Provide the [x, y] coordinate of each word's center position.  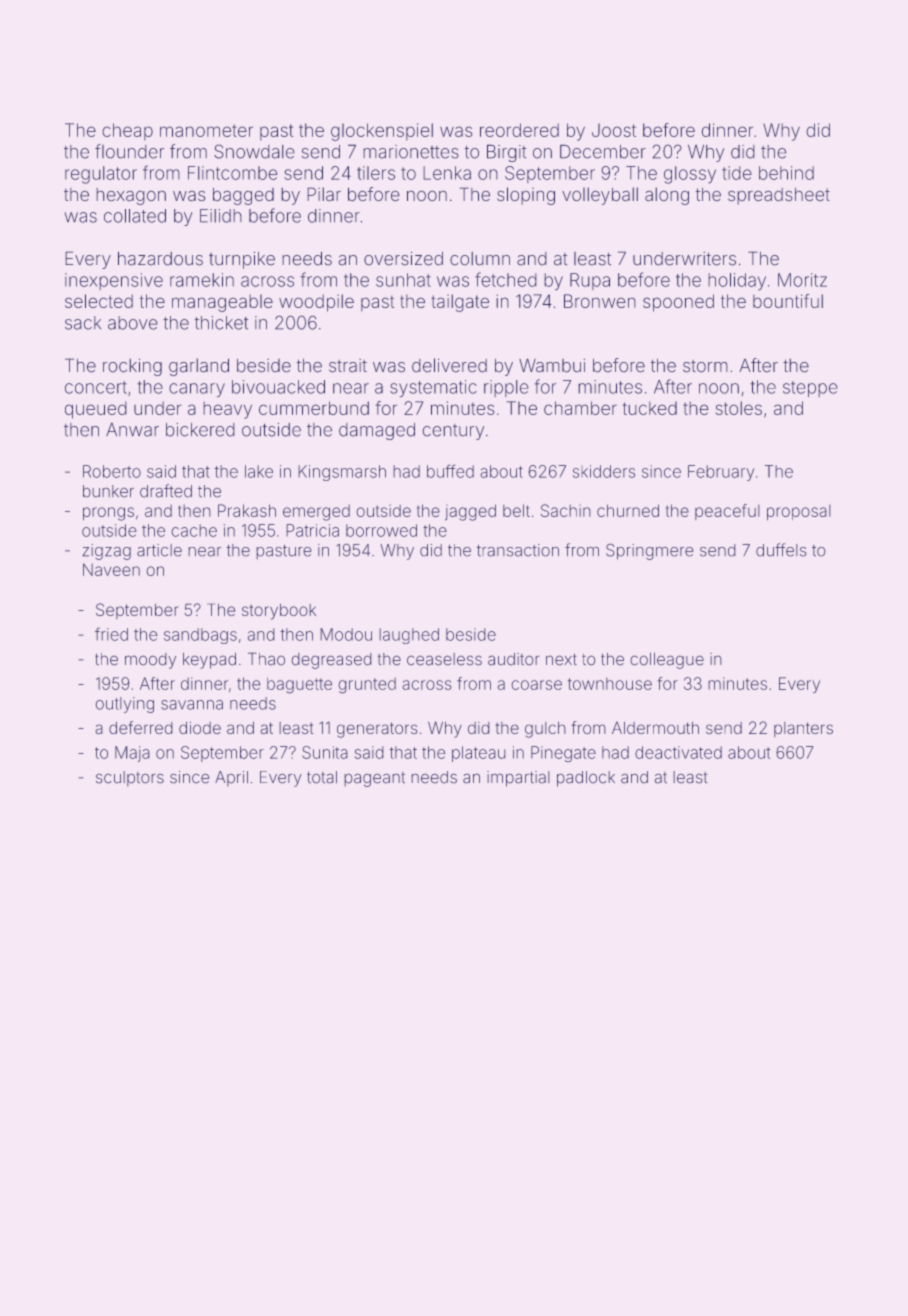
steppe [810, 389]
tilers [376, 173]
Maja [132, 754]
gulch [545, 730]
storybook [279, 612]
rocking [132, 367]
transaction [518, 550]
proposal [799, 512]
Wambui [552, 365]
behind [786, 173]
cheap [127, 132]
